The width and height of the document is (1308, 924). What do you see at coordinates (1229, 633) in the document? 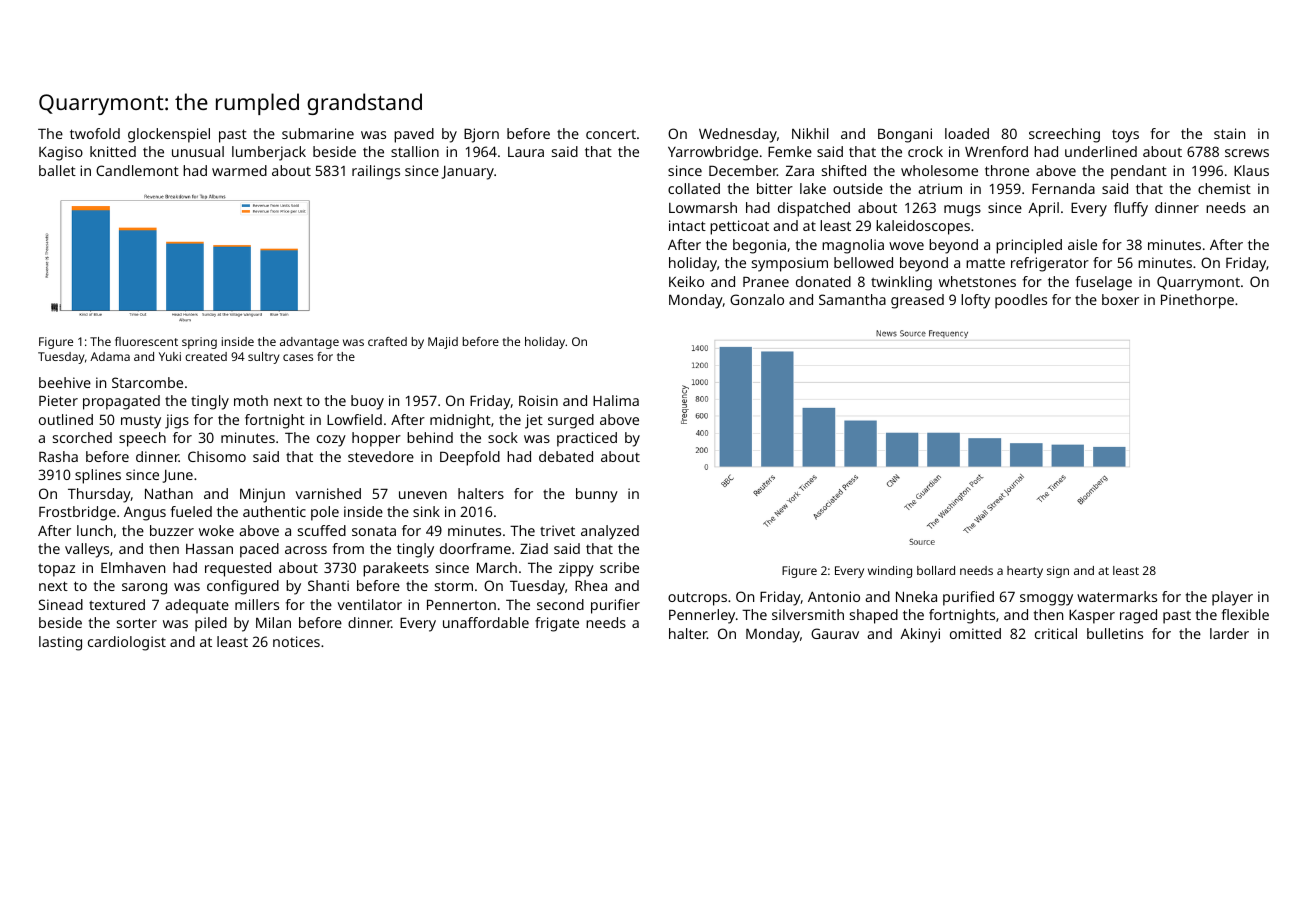
I see `larder` at bounding box center [1229, 633].
